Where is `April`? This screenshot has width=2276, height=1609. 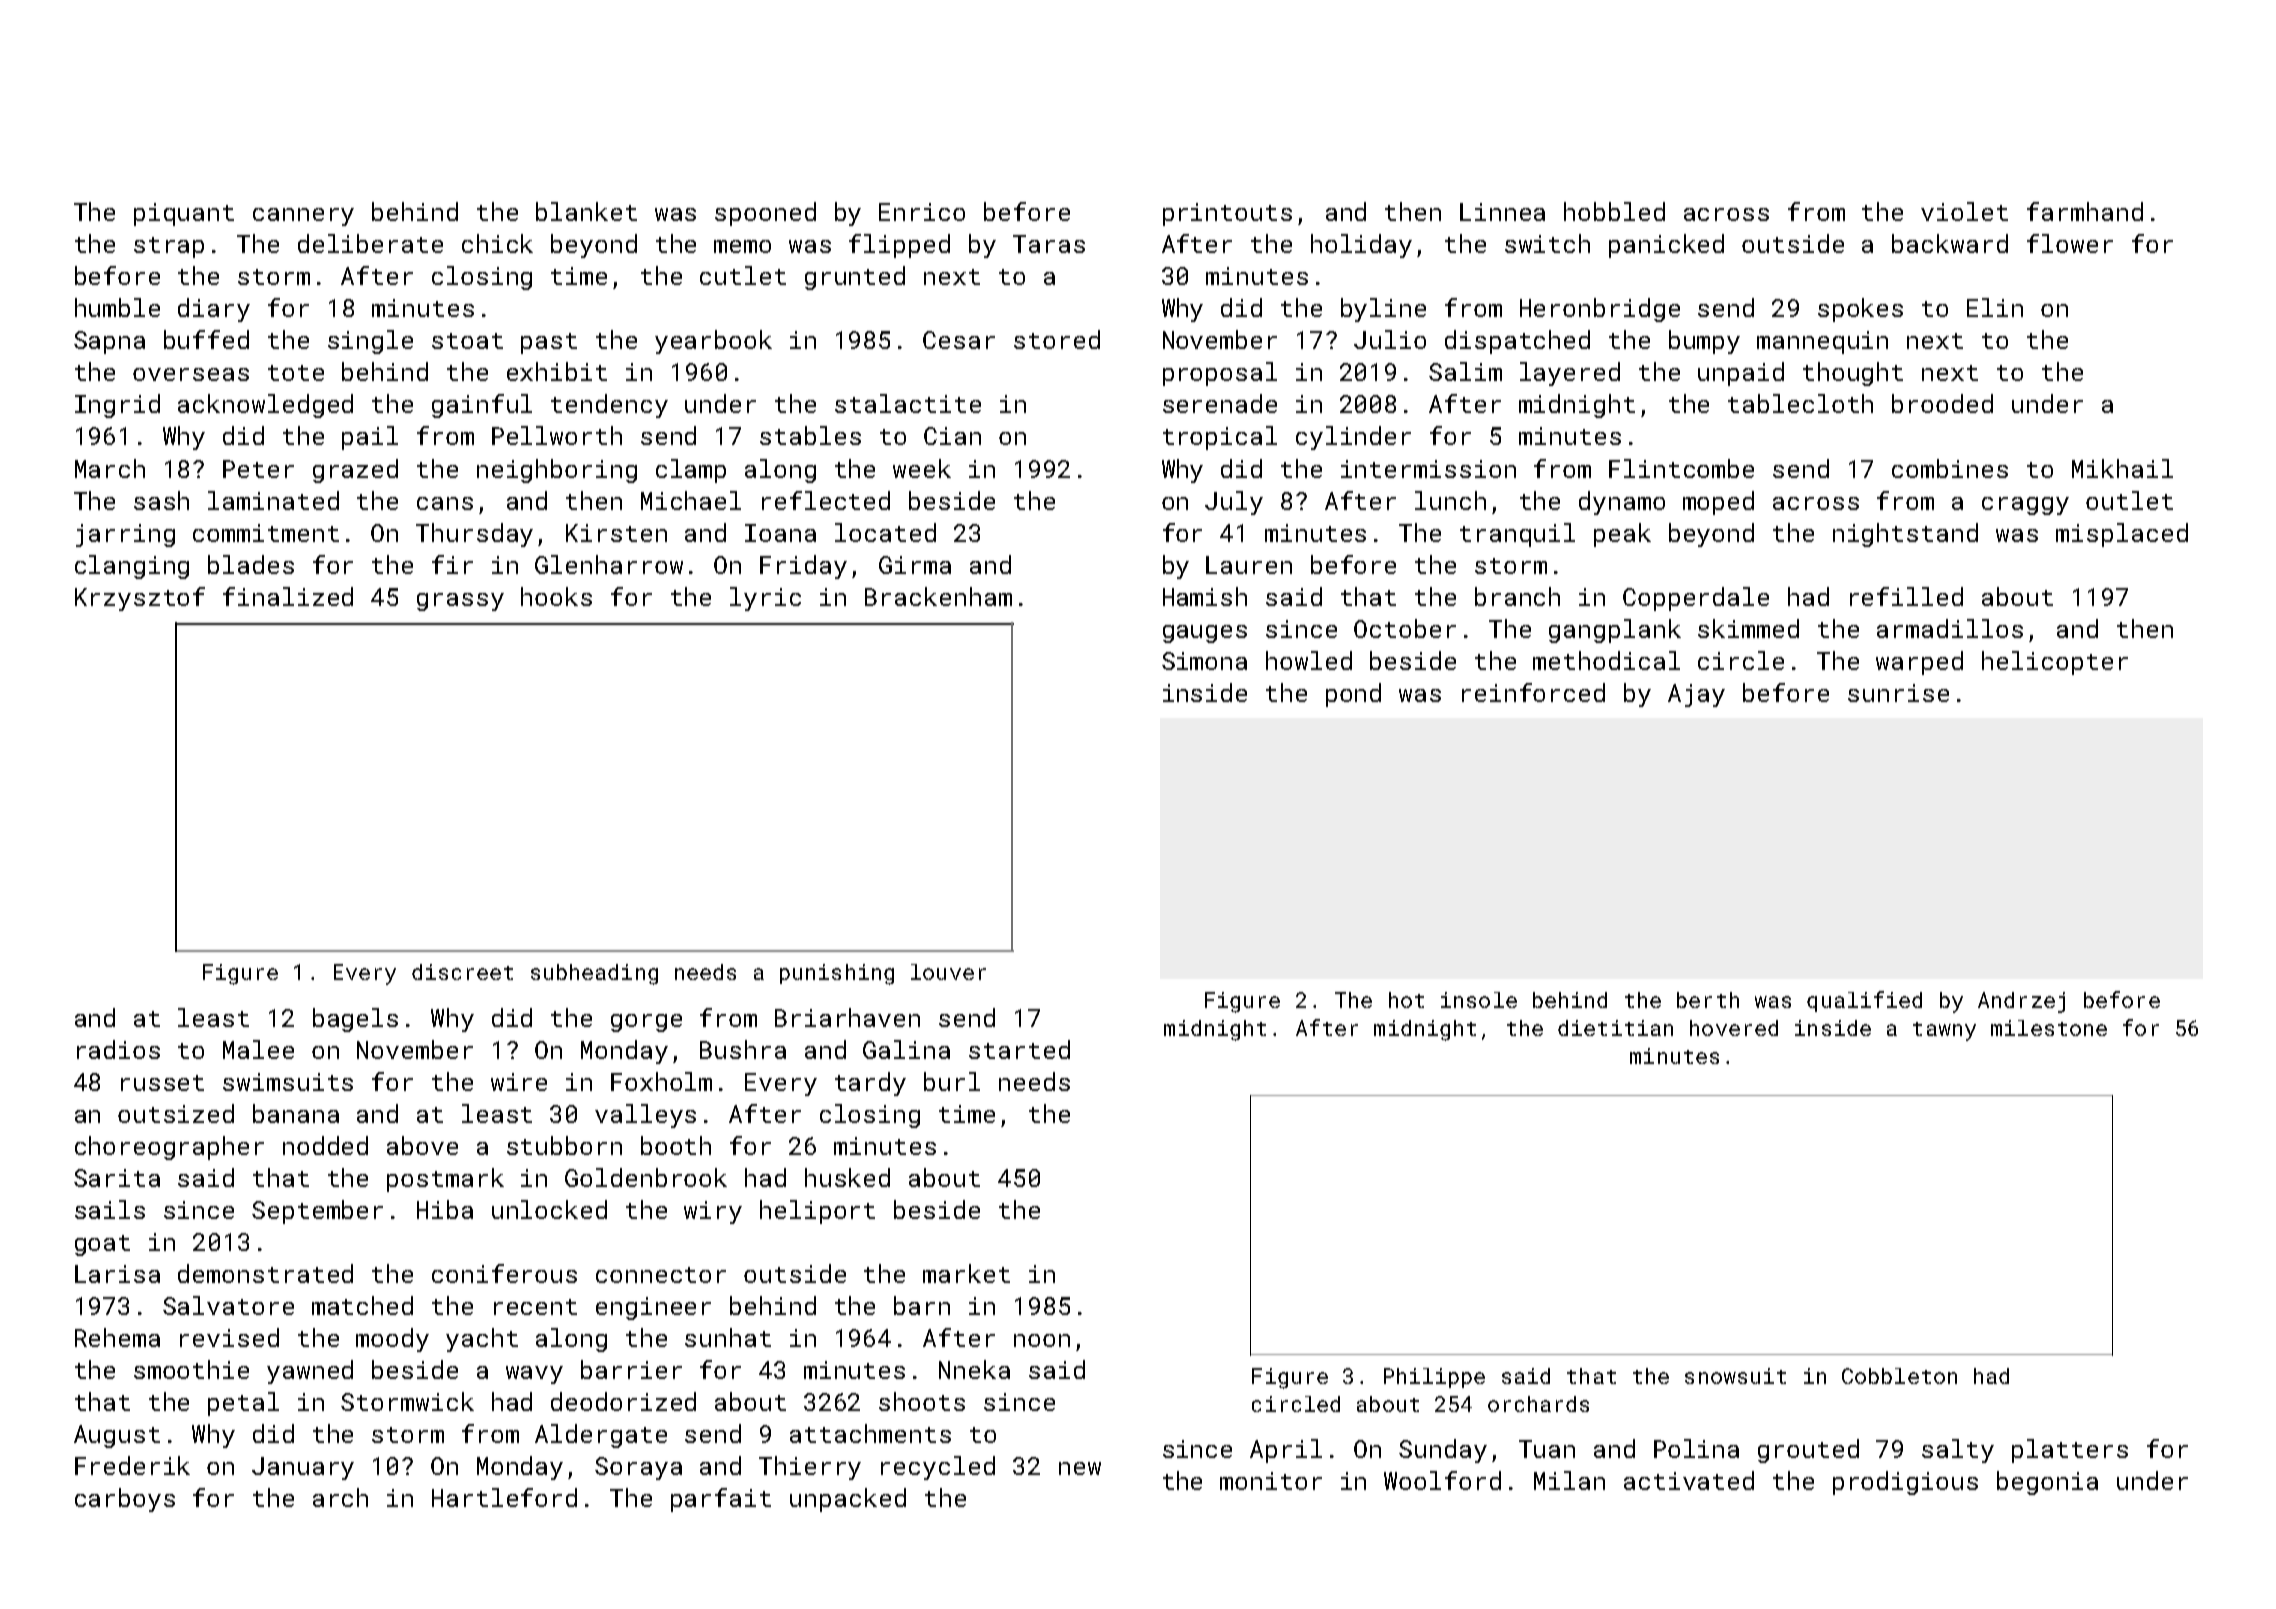
April is located at coordinates (1286, 1451).
